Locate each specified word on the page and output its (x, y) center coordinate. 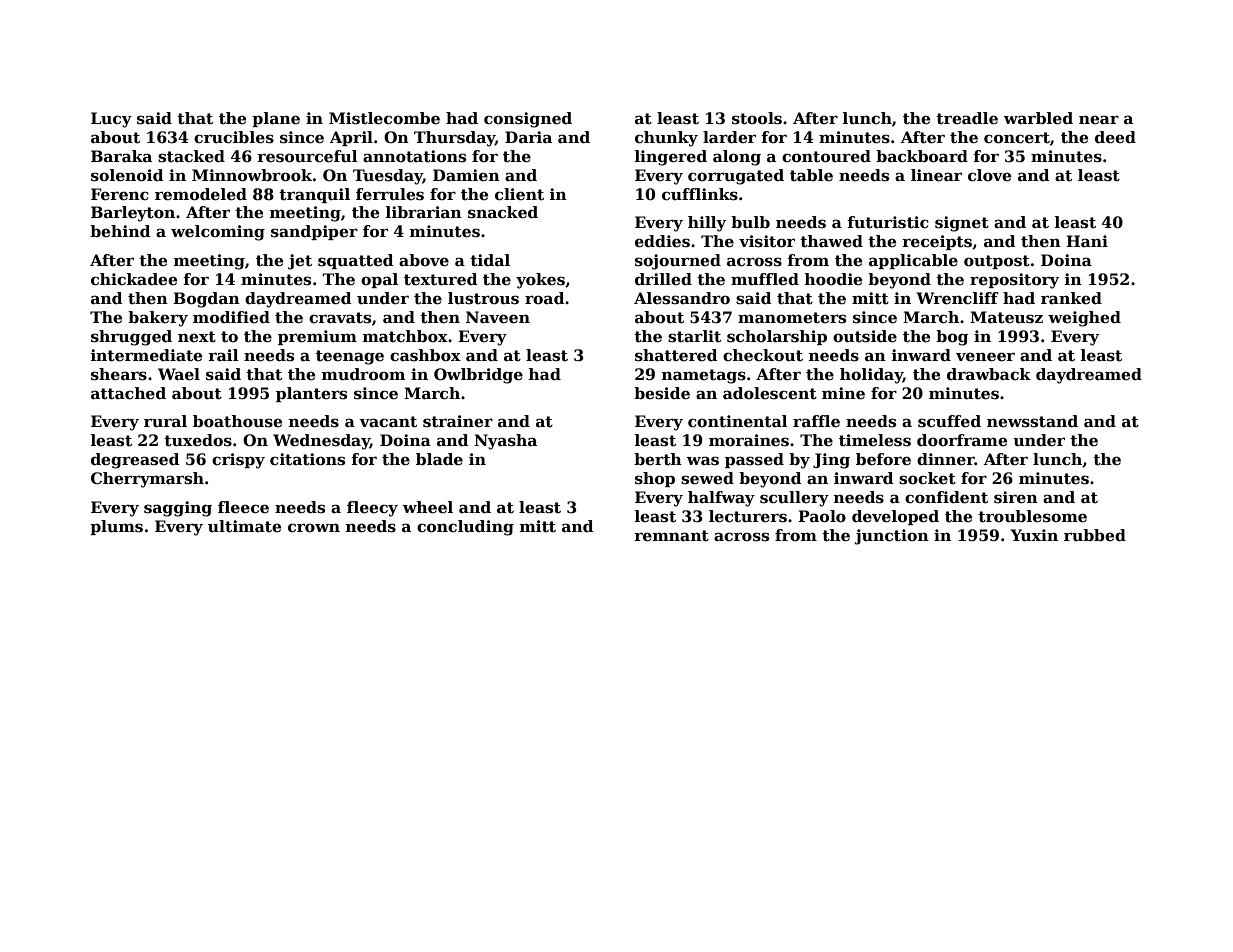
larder (729, 137)
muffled (765, 279)
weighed (1084, 319)
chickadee (134, 279)
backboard (922, 156)
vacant (388, 422)
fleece (243, 507)
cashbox (425, 355)
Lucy (111, 120)
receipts (937, 242)
